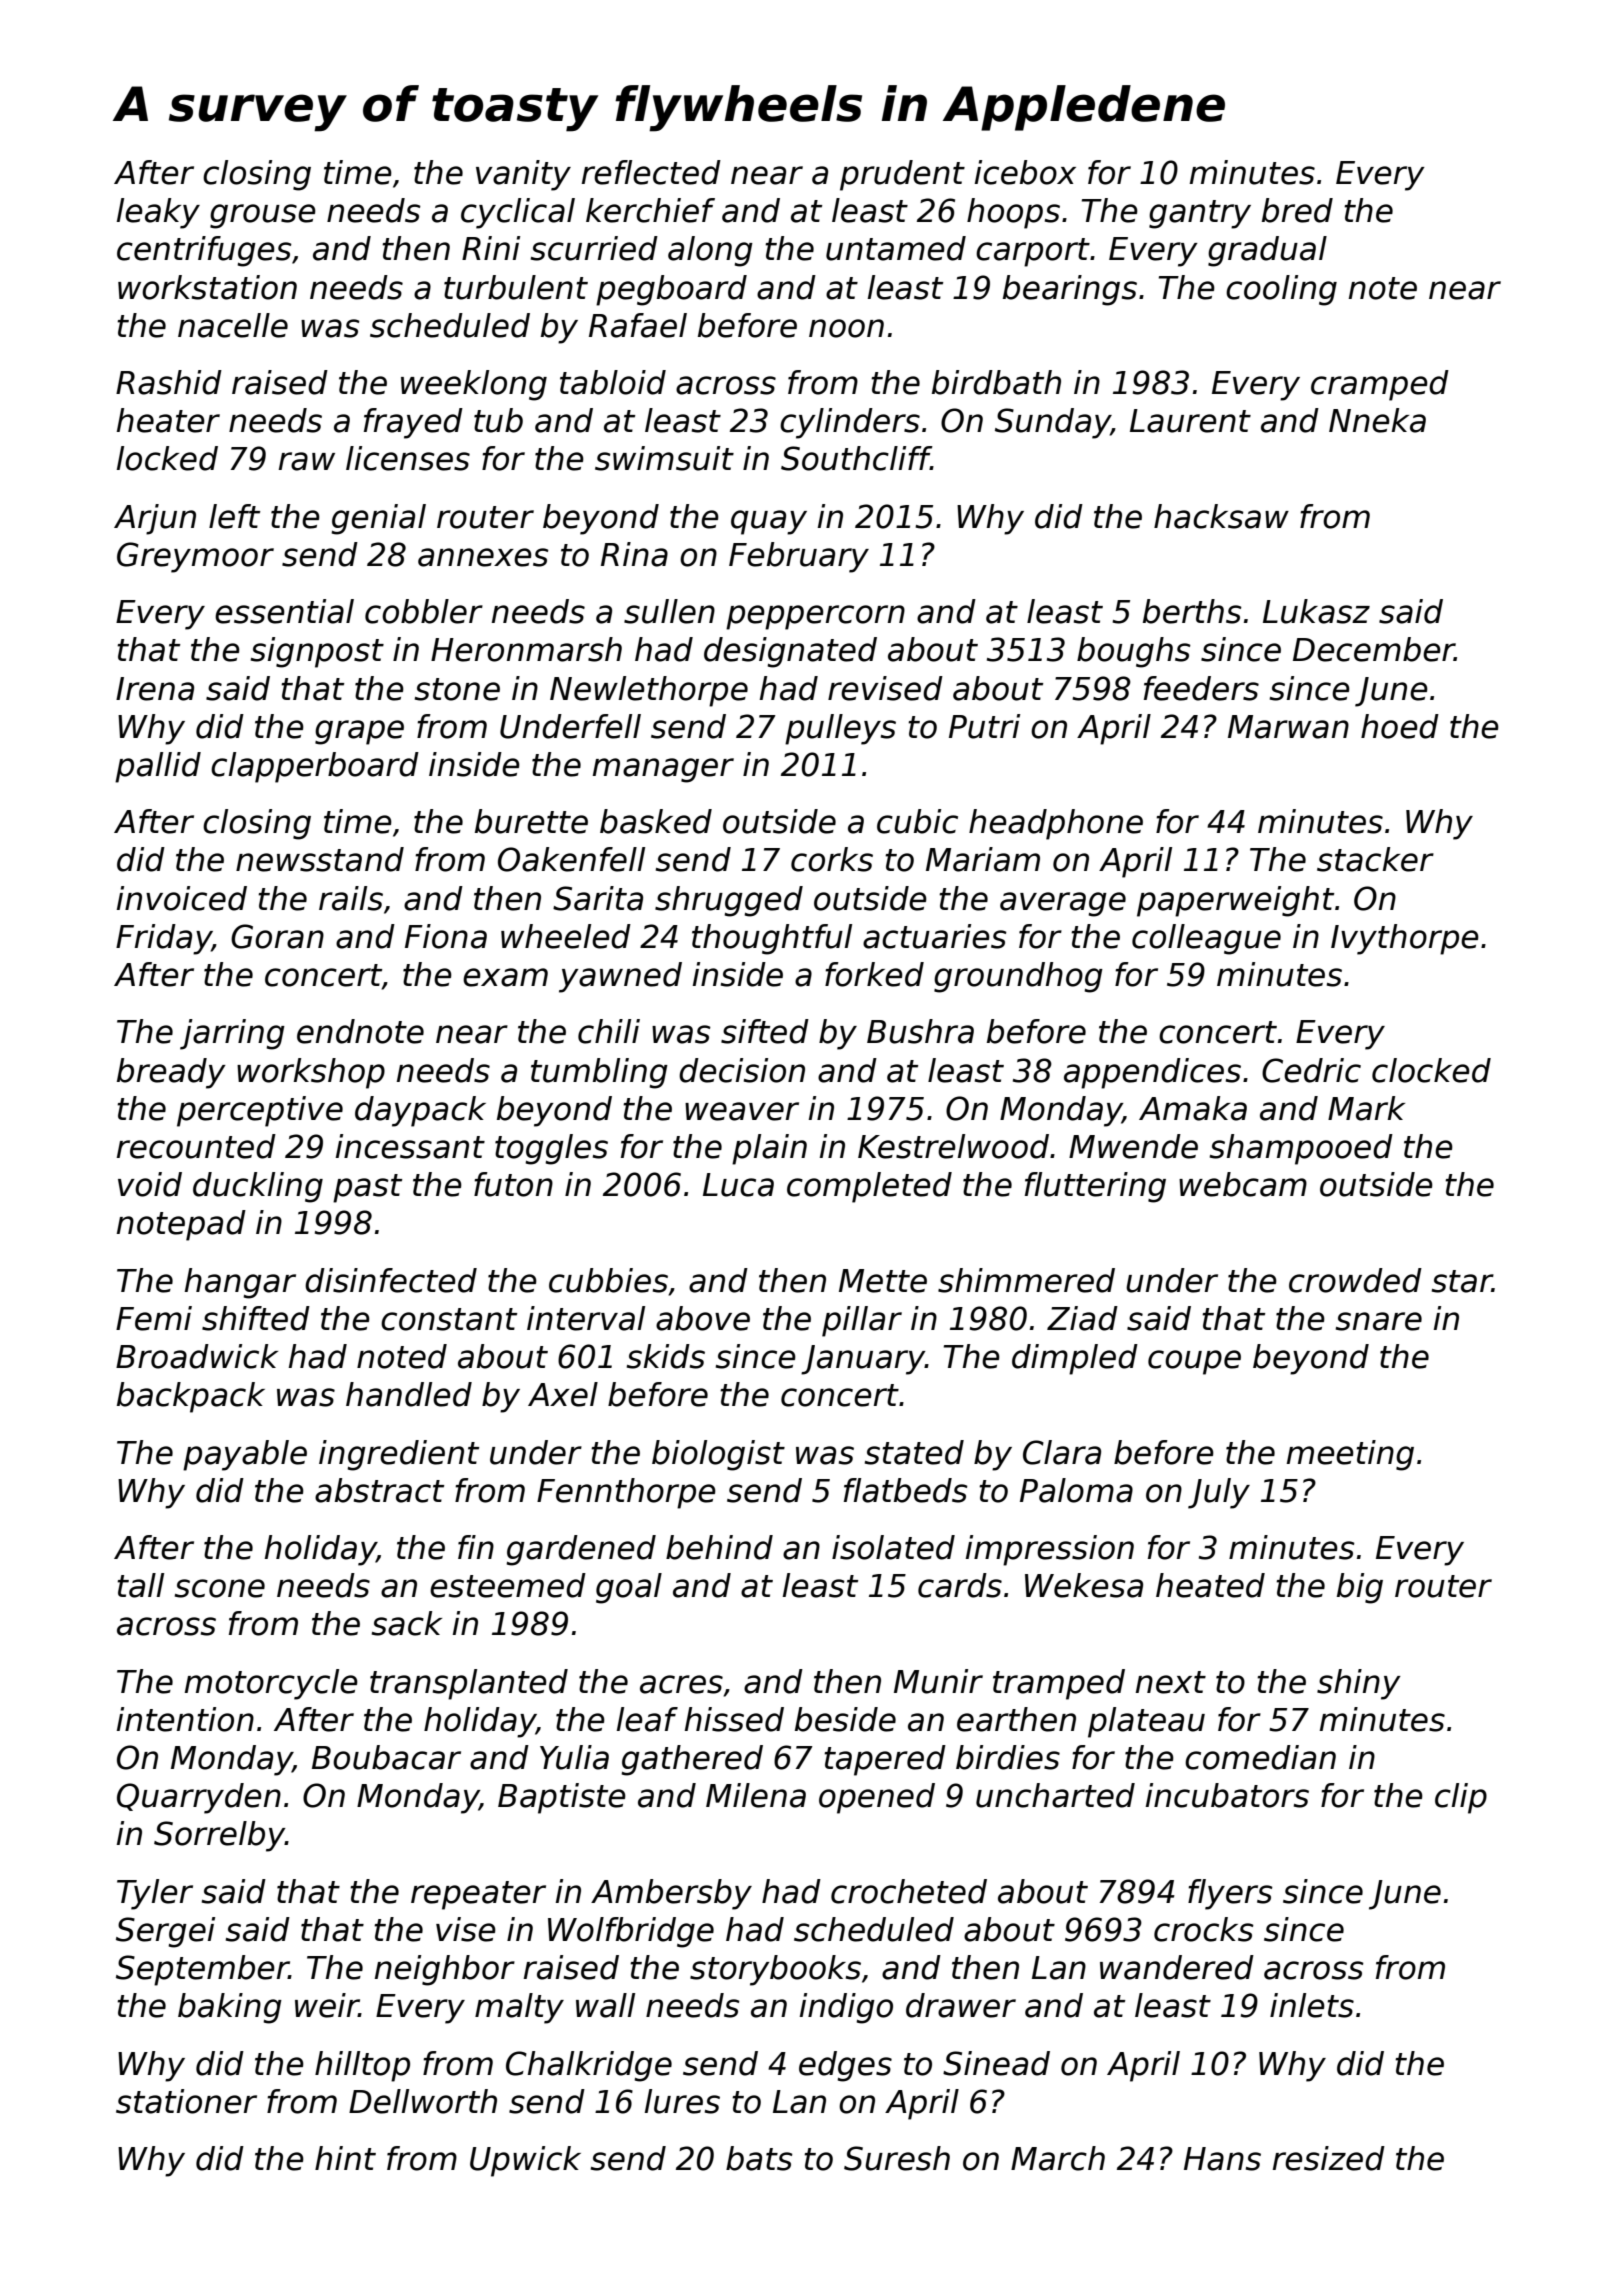 Image resolution: width=1620 pixels, height=2292 pixels. I want to click on shifted, so click(256, 1318).
